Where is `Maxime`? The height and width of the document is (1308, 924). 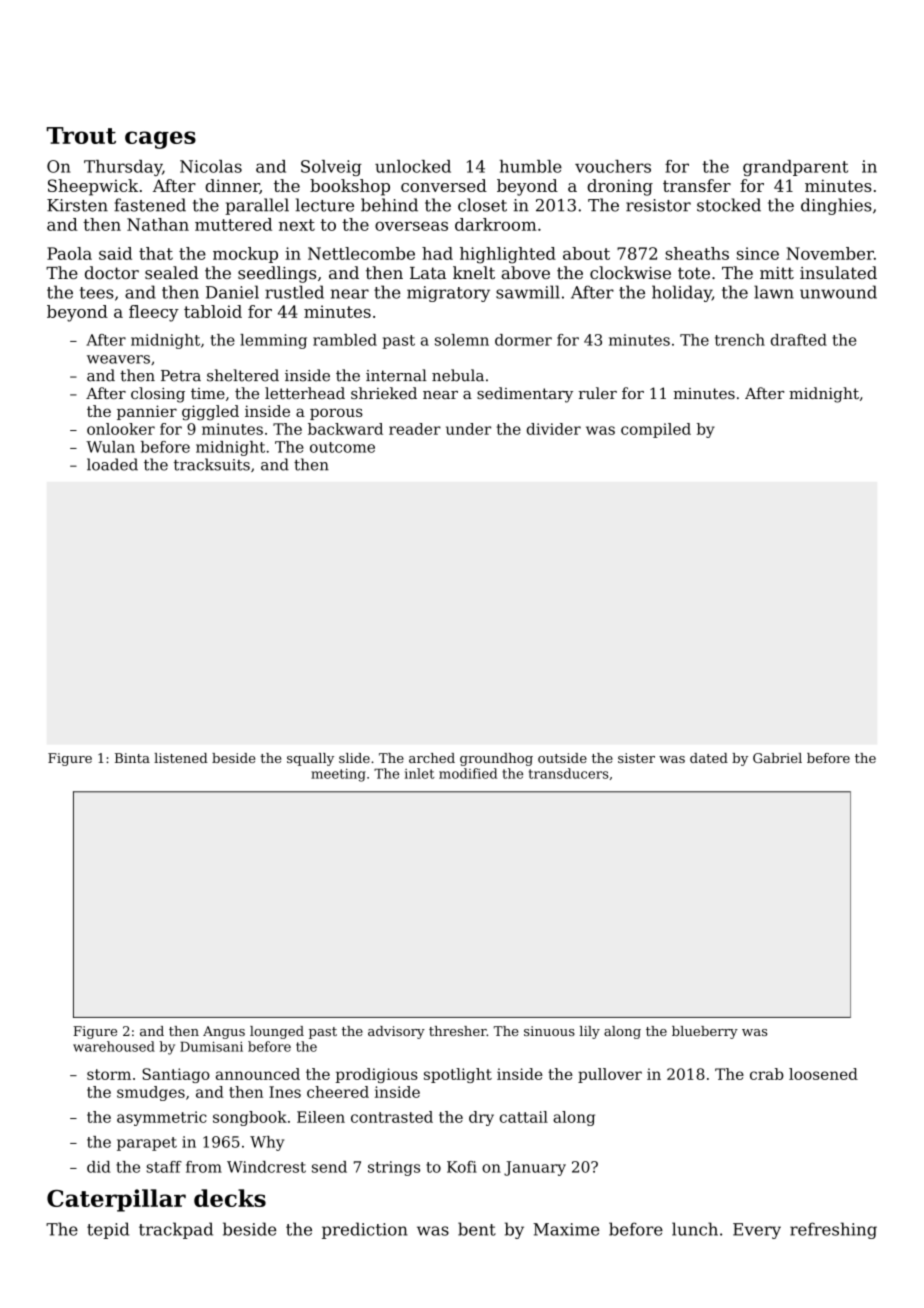
Maxime is located at coordinates (566, 1229).
